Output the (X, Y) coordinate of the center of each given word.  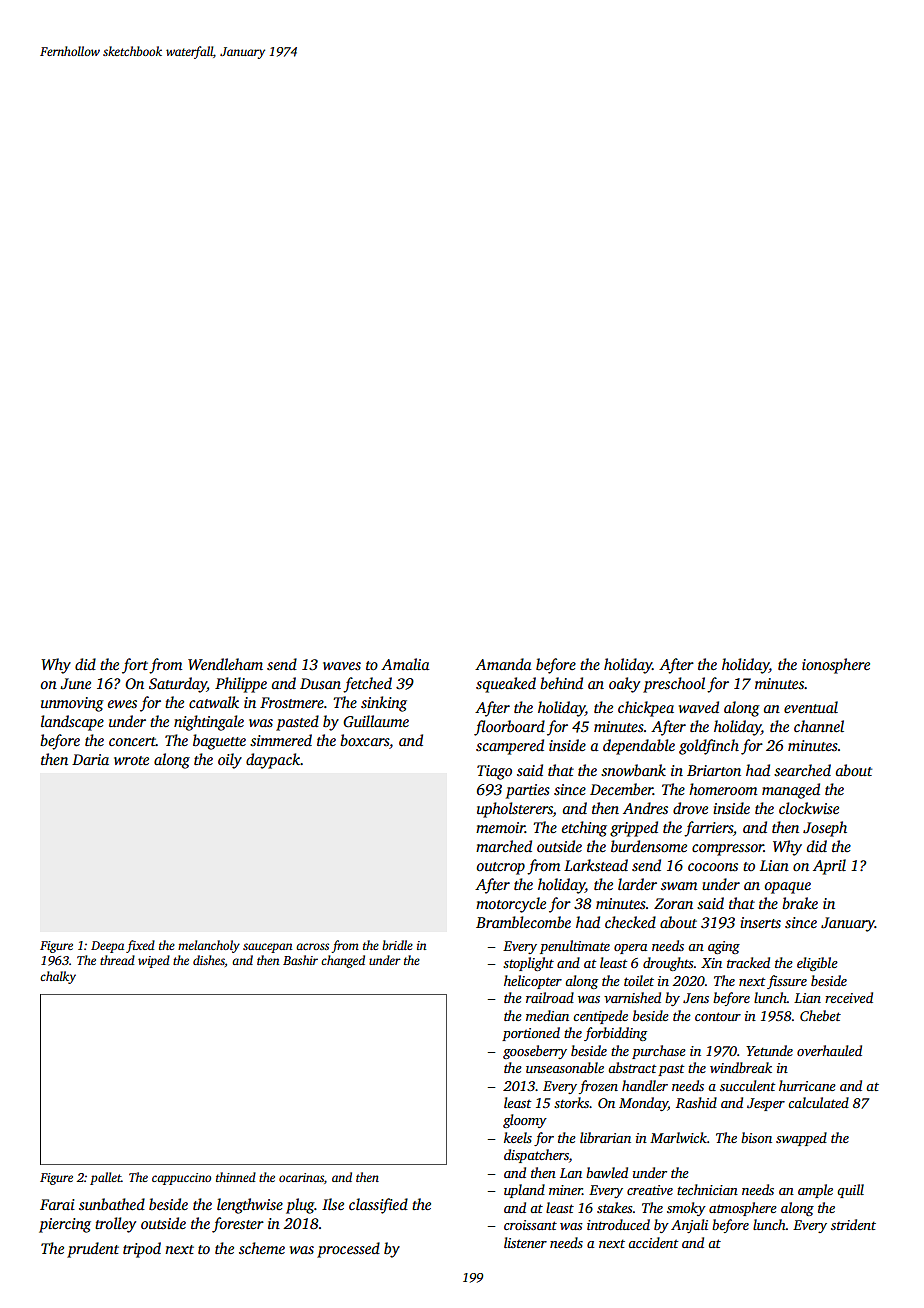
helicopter (533, 982)
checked (630, 922)
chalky (58, 977)
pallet (105, 1178)
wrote (131, 760)
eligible (817, 964)
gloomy (525, 1121)
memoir (500, 827)
